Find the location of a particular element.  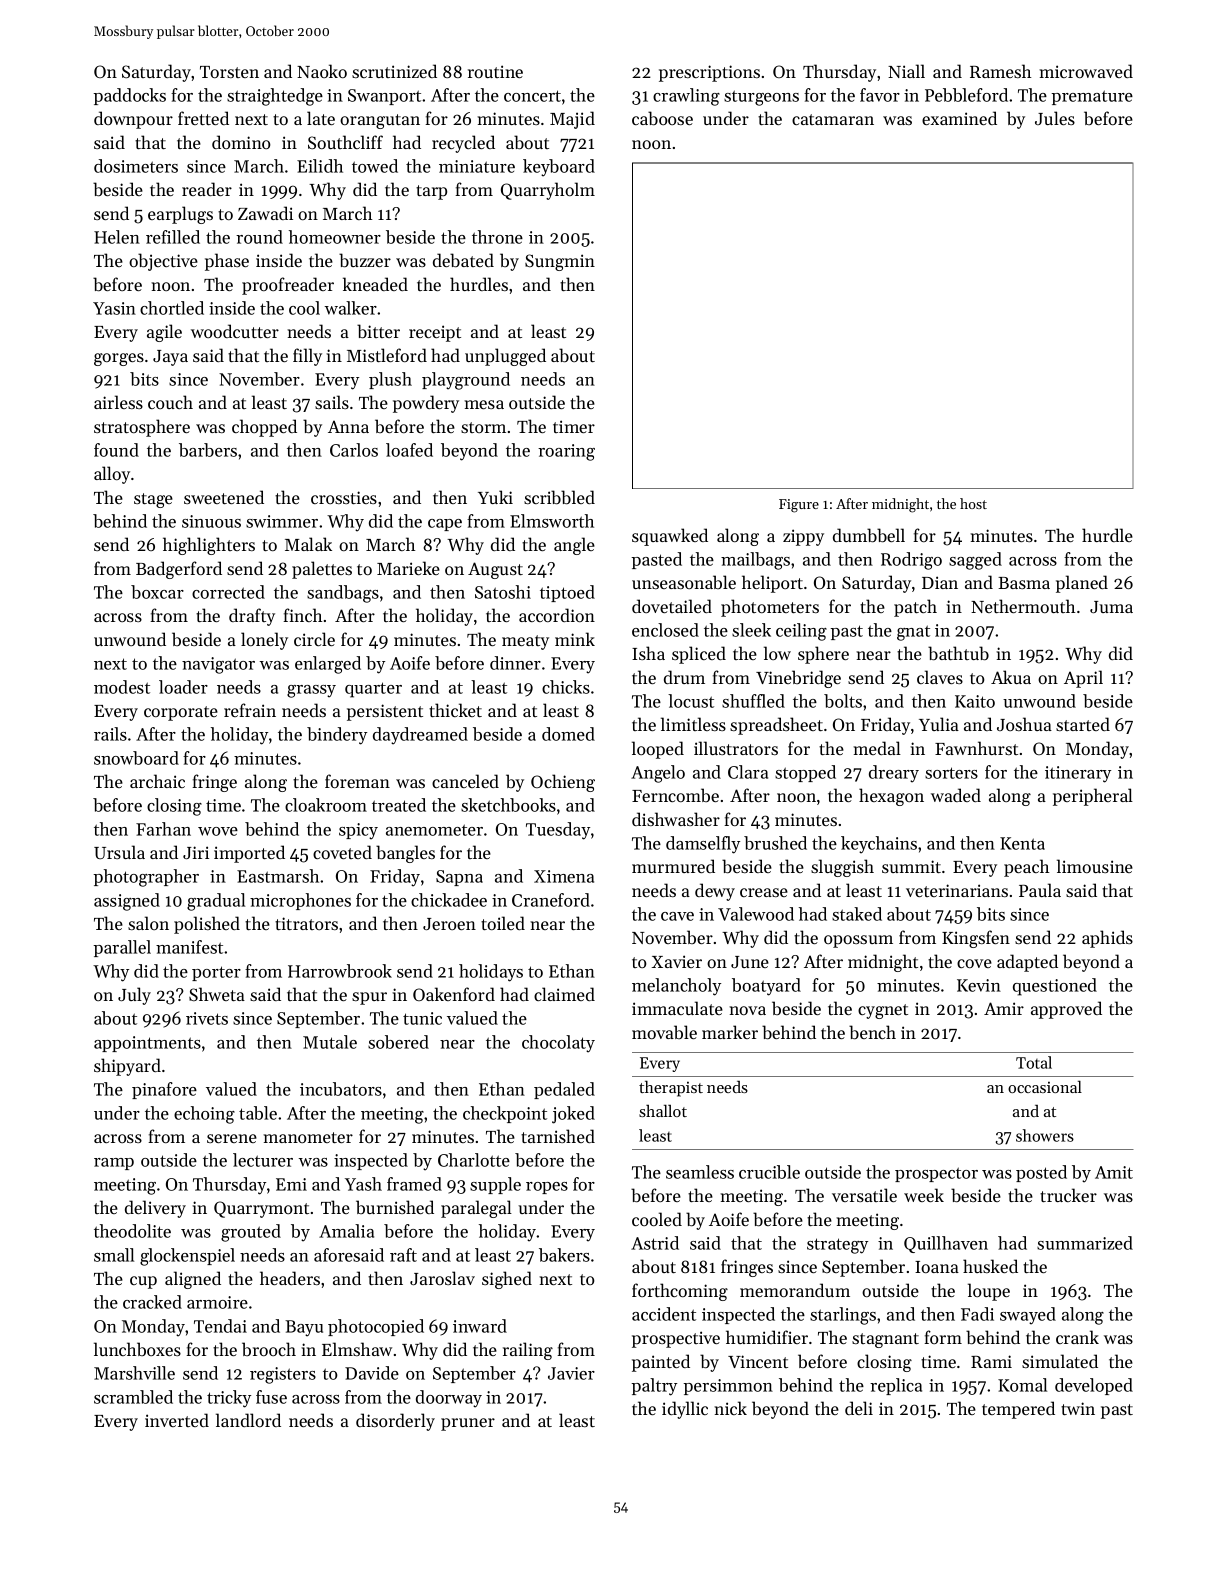

Badgerford is located at coordinates (179, 570).
